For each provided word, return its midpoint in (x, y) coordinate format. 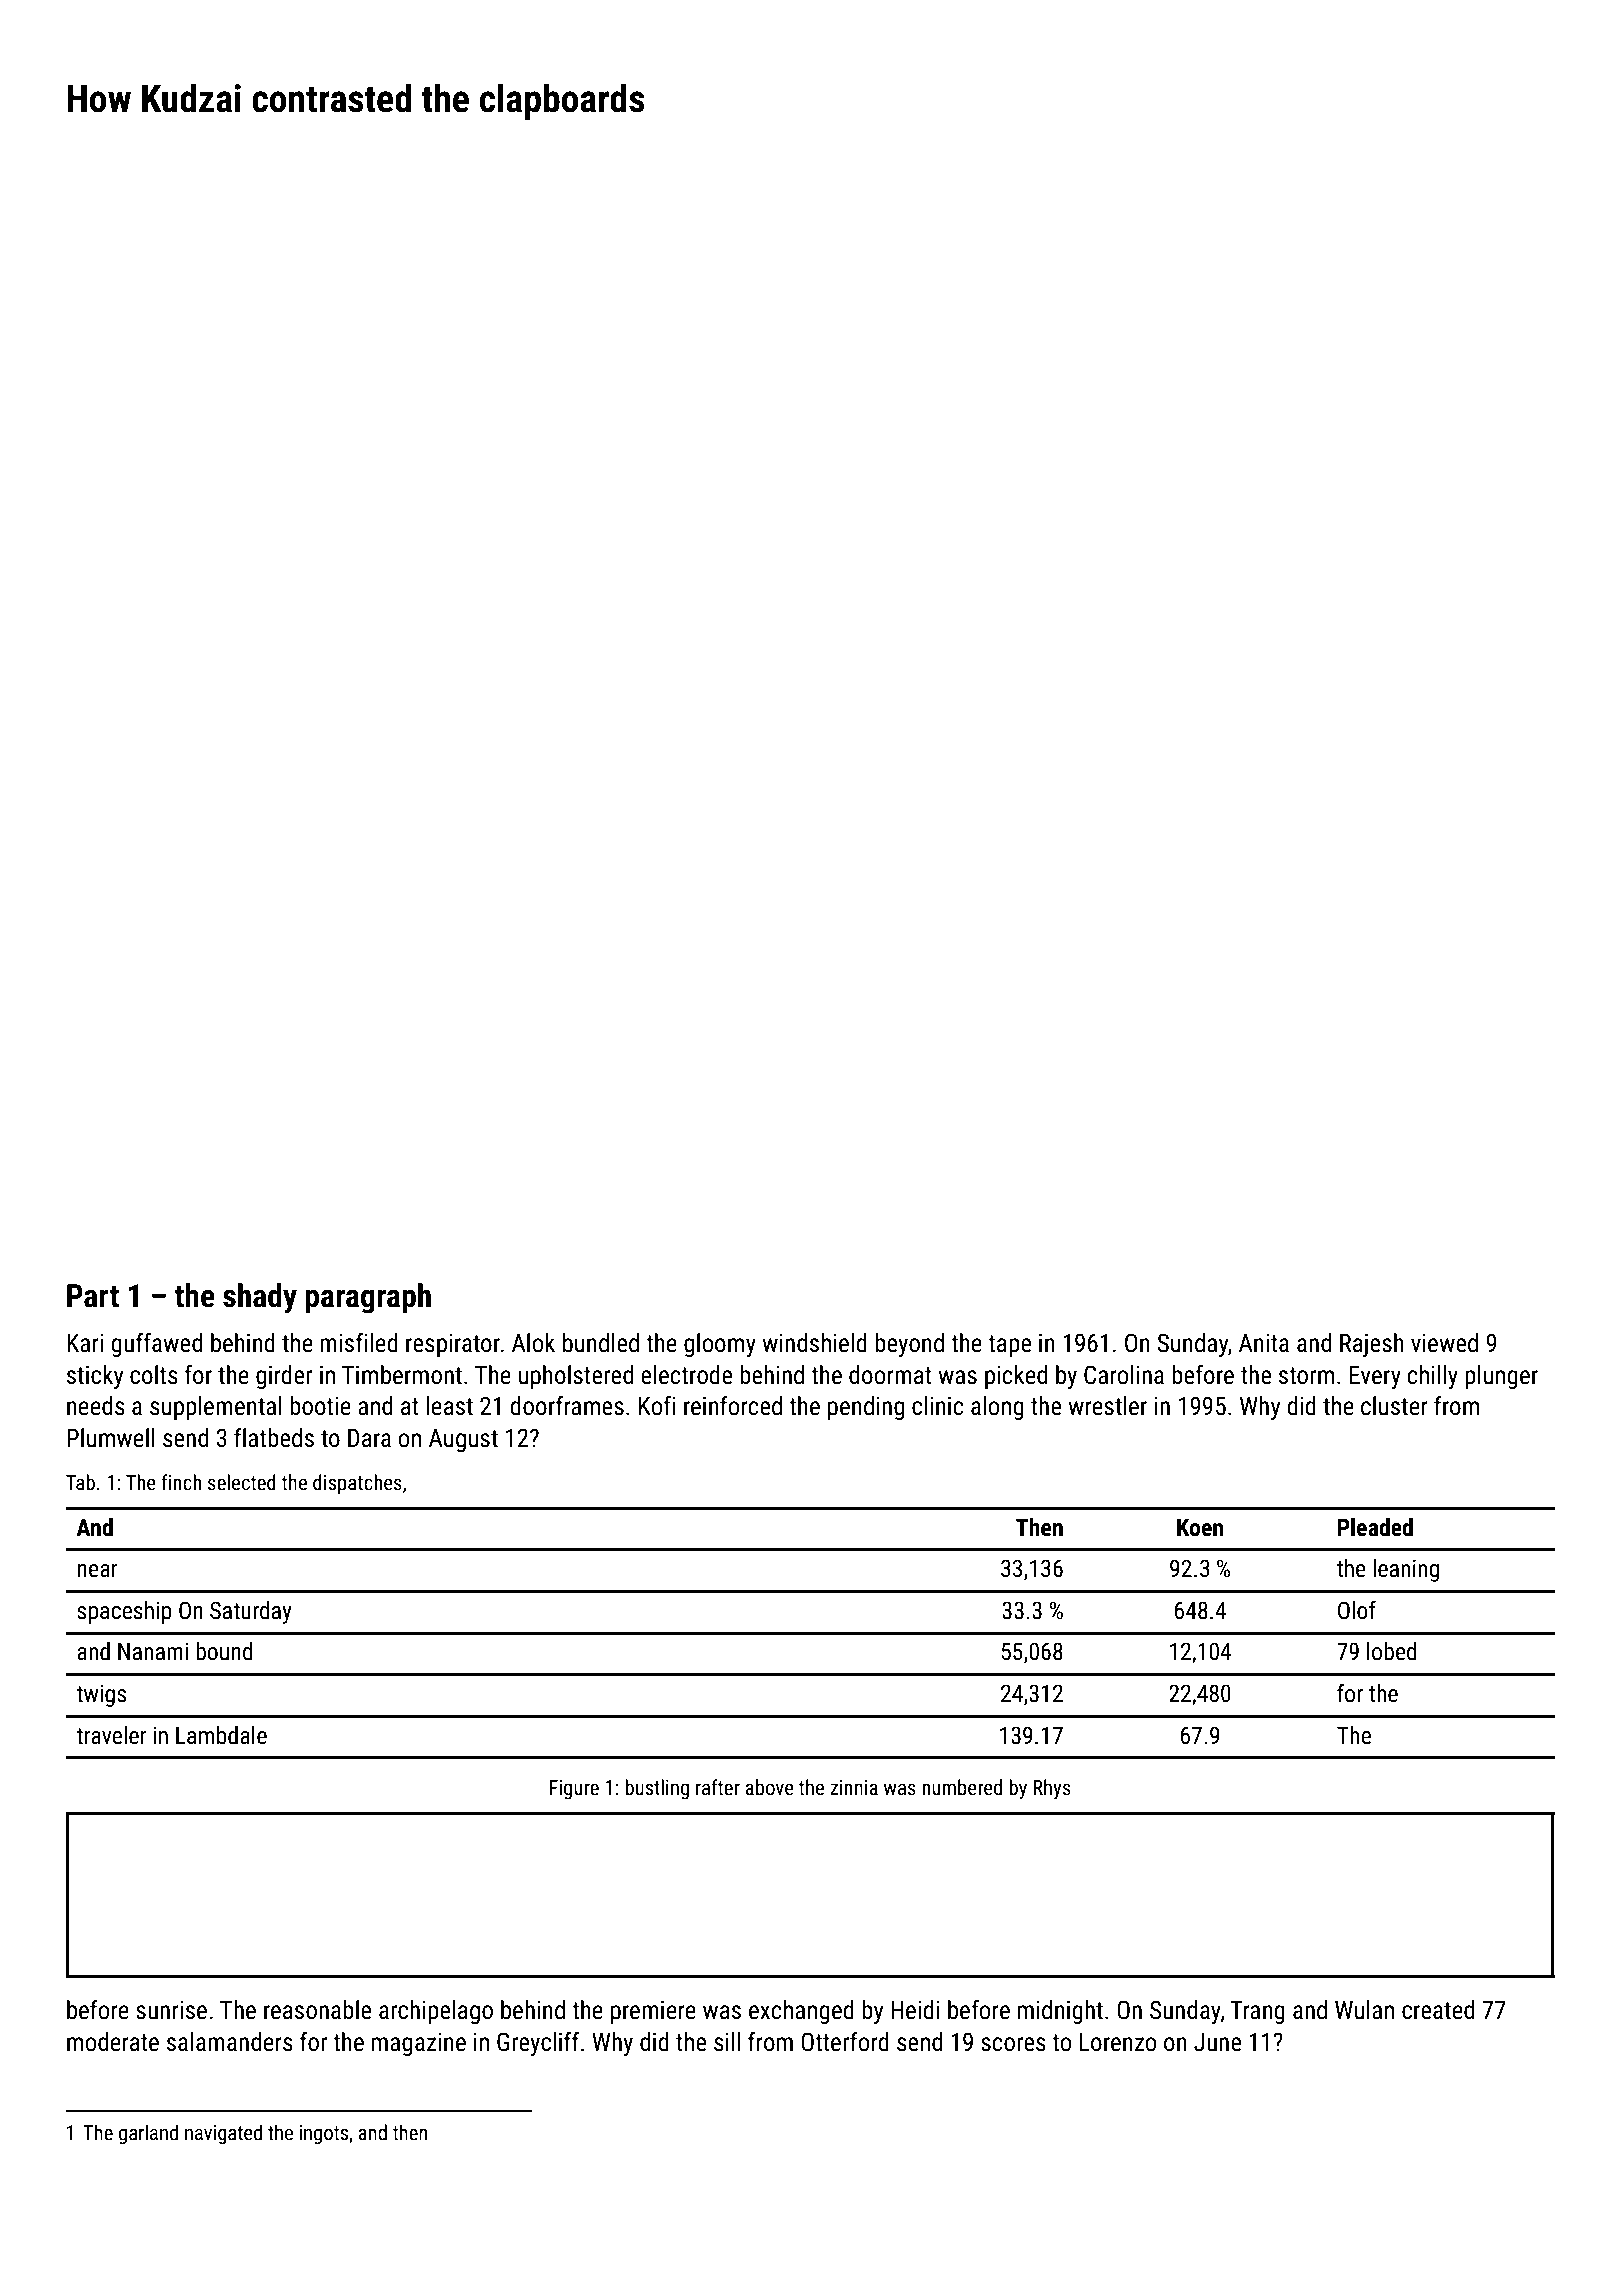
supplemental (216, 1408)
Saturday (251, 1612)
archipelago (436, 2012)
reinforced (733, 1406)
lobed (1392, 1651)
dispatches (357, 1484)
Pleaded (1375, 1527)
